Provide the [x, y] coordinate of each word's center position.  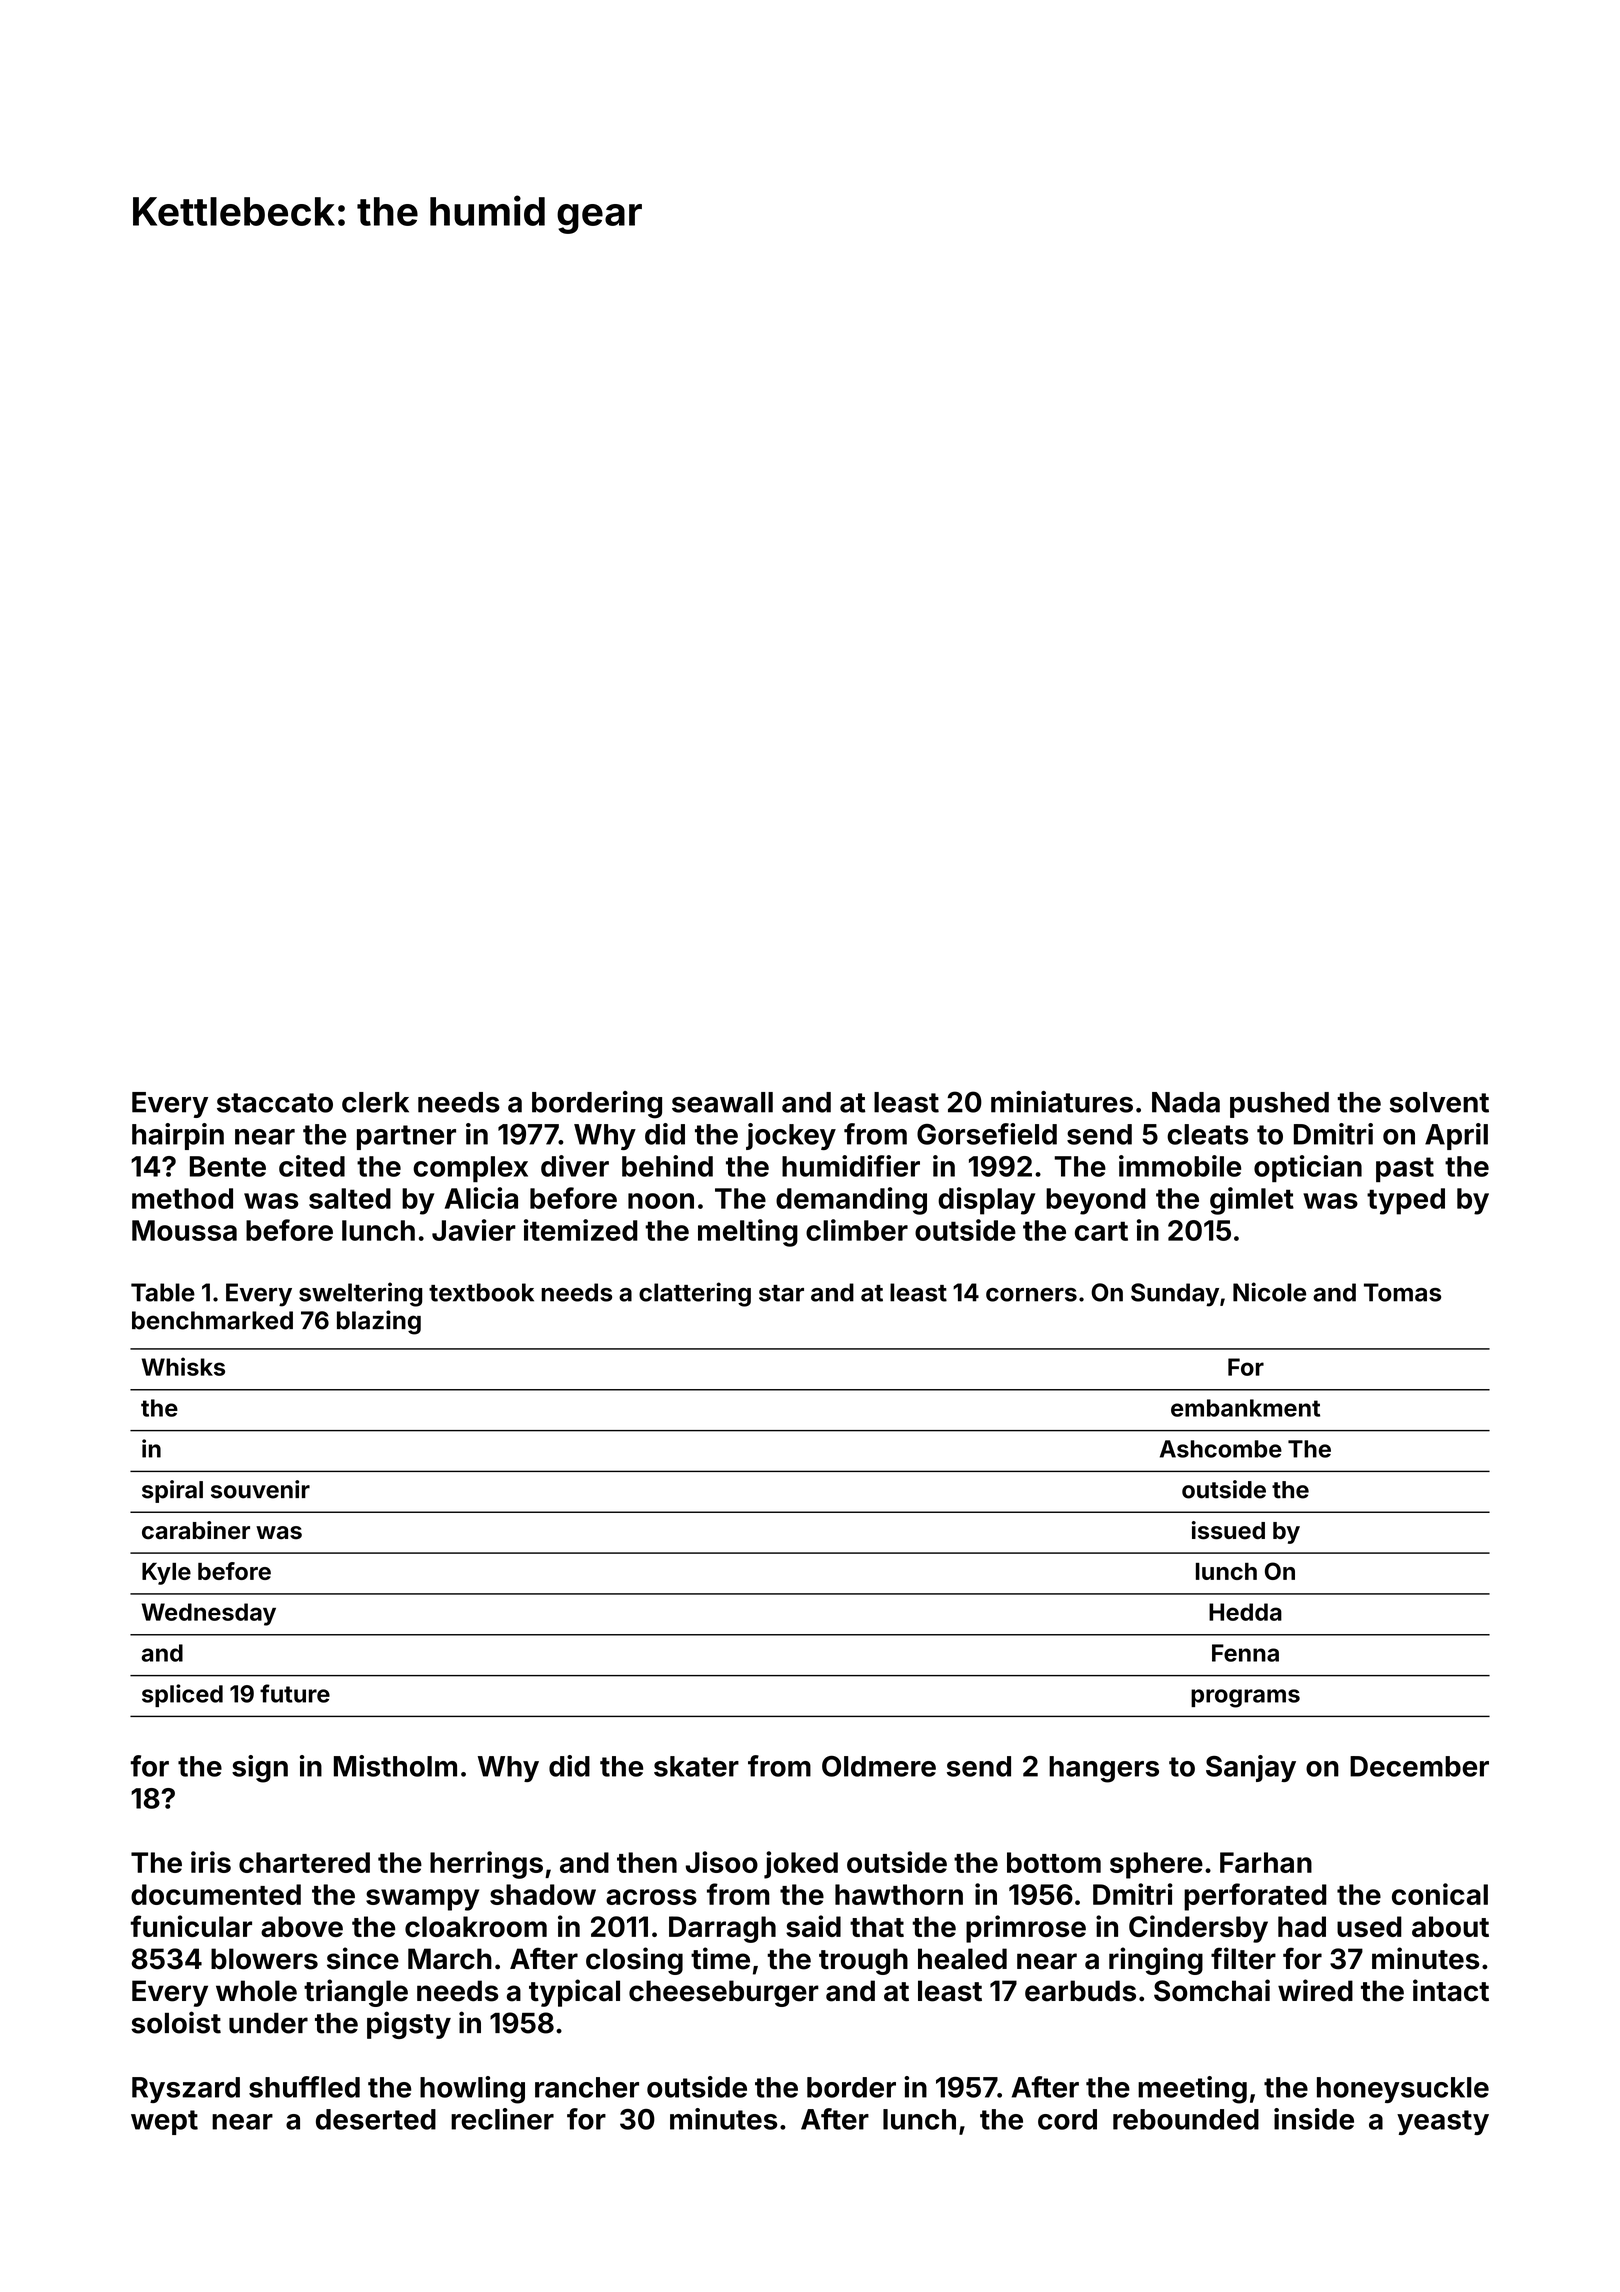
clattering [695, 1294]
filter [1243, 1958]
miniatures [1062, 1102]
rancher [587, 2087]
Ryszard [186, 2090]
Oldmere [879, 1766]
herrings [486, 1865]
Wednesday [208, 1614]
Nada [1186, 1102]
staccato [275, 1103]
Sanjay [1251, 1768]
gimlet [1252, 1201]
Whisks [183, 1366]
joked [801, 1865]
